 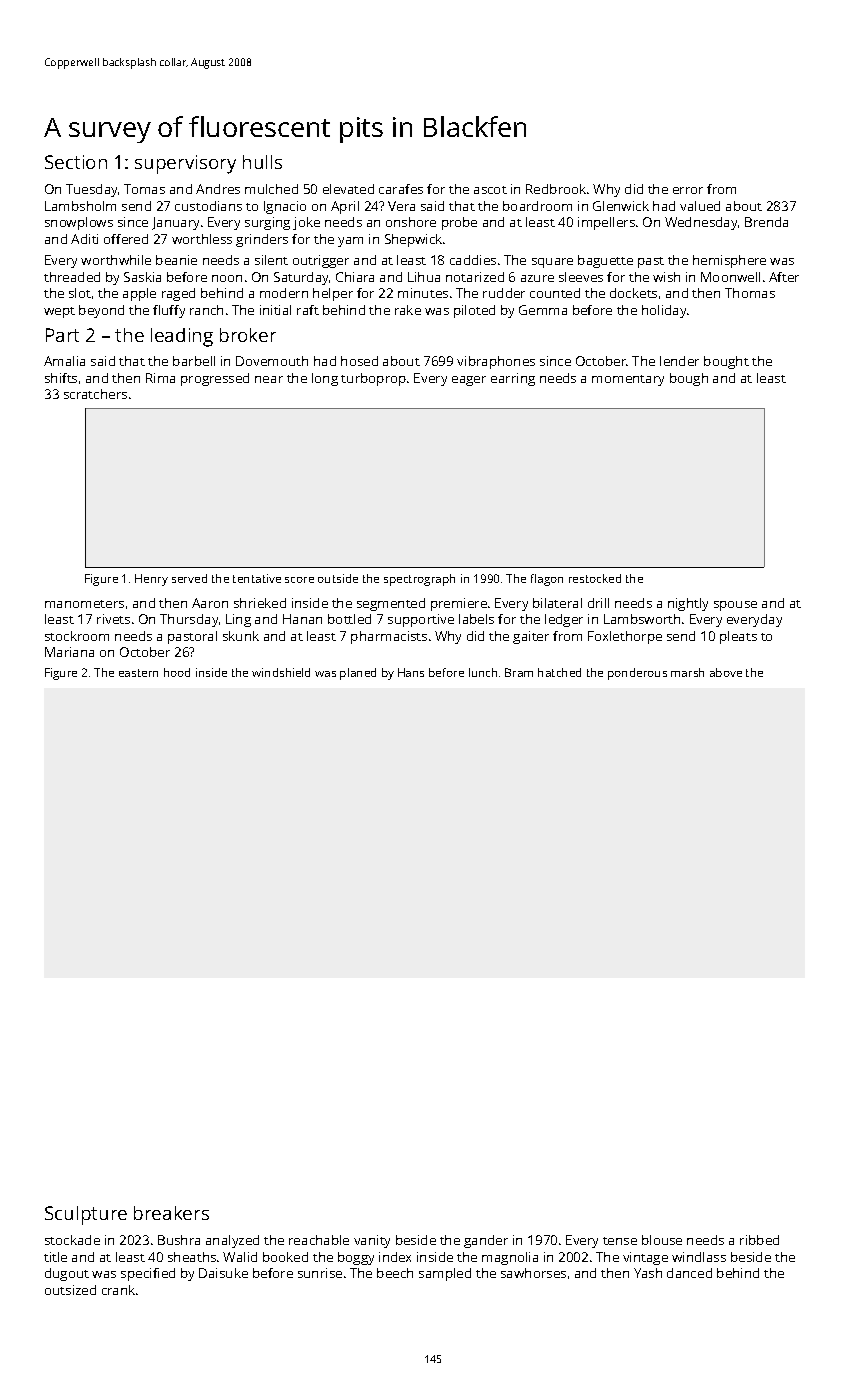 I want to click on scratchers, so click(x=95, y=394).
